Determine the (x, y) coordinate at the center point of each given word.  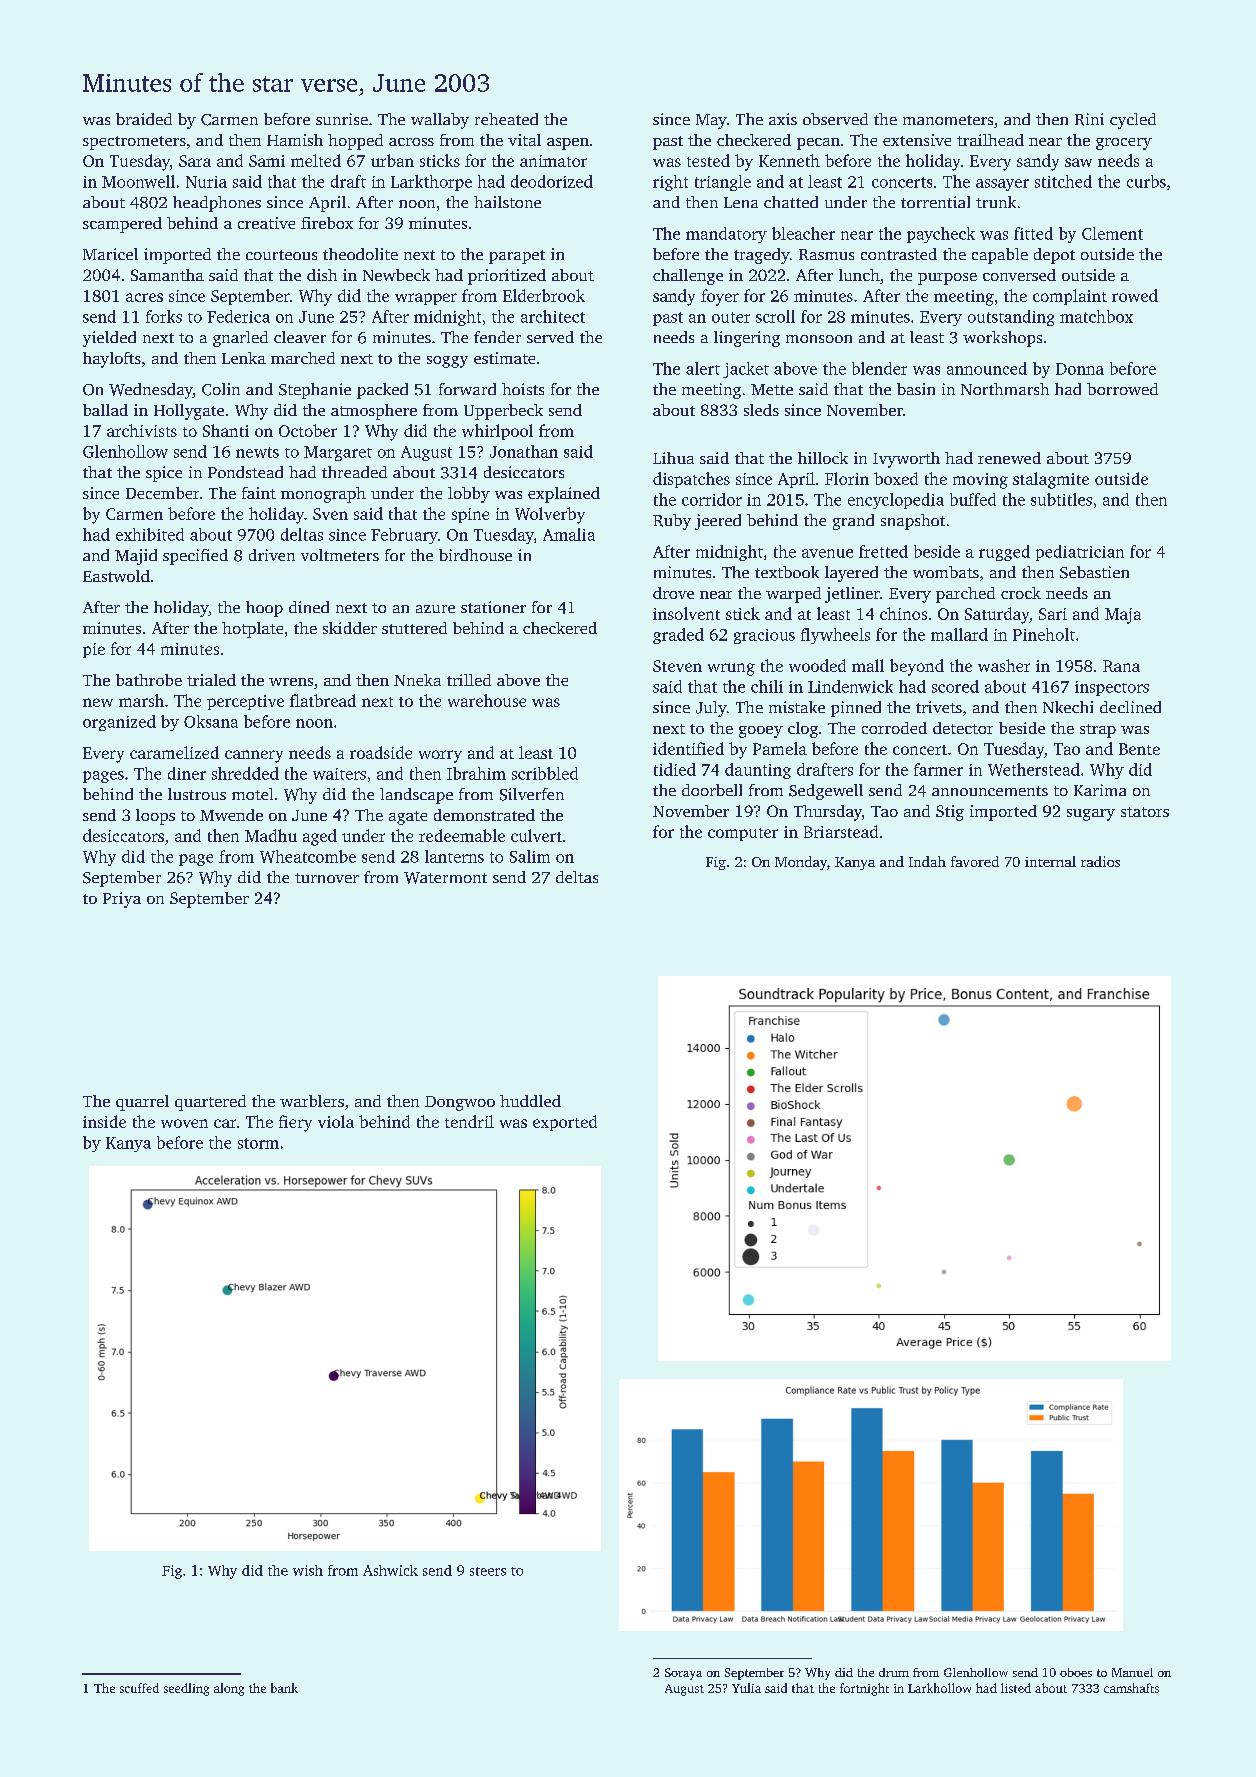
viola (336, 1121)
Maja (1123, 616)
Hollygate (189, 412)
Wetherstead (1034, 769)
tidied (675, 769)
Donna (1080, 369)
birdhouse (475, 555)
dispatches (691, 480)
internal (1050, 861)
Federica (238, 316)
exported (565, 1123)
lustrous (197, 794)
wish (308, 1570)
